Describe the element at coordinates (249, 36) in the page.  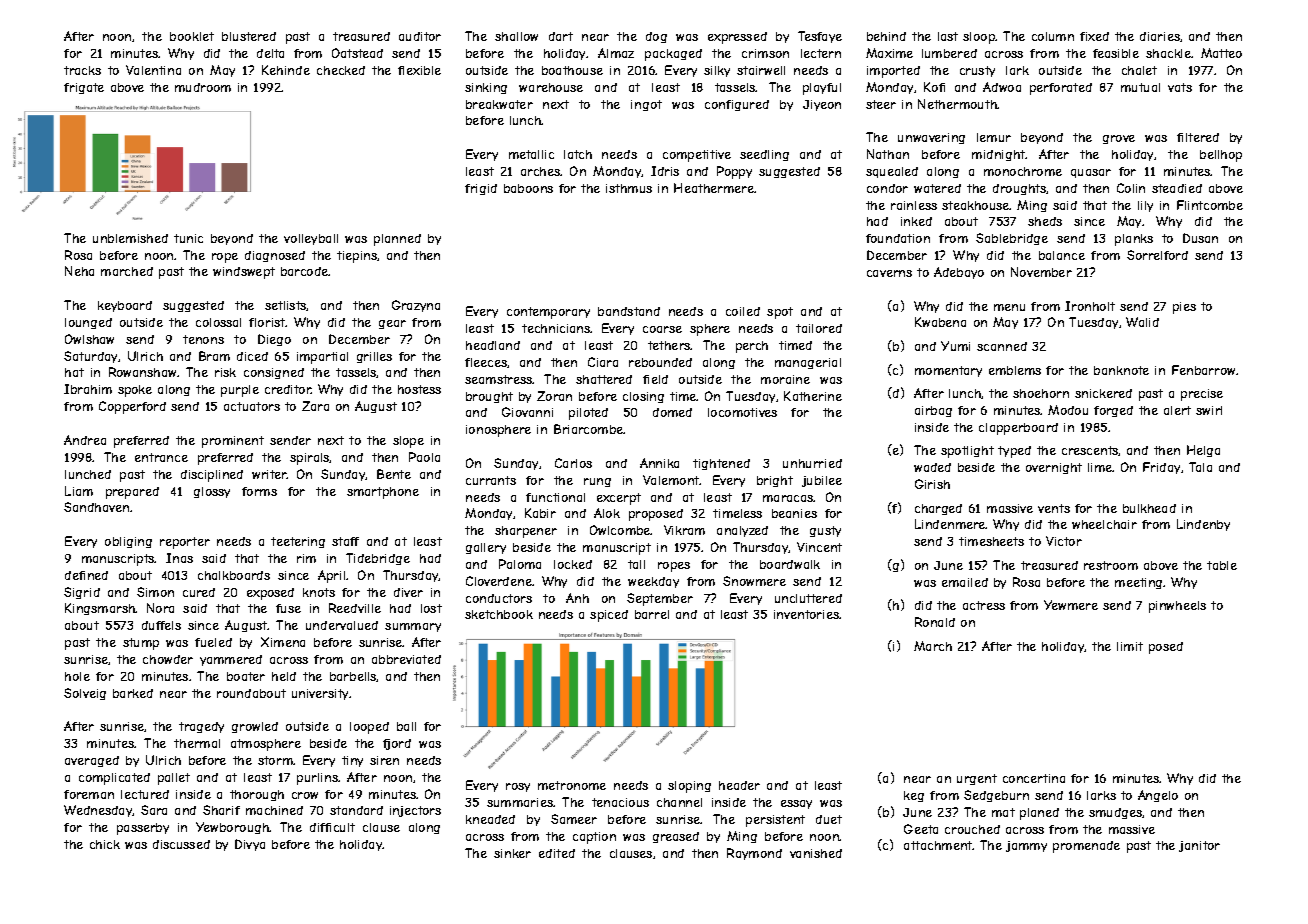
I see `blustered` at that location.
